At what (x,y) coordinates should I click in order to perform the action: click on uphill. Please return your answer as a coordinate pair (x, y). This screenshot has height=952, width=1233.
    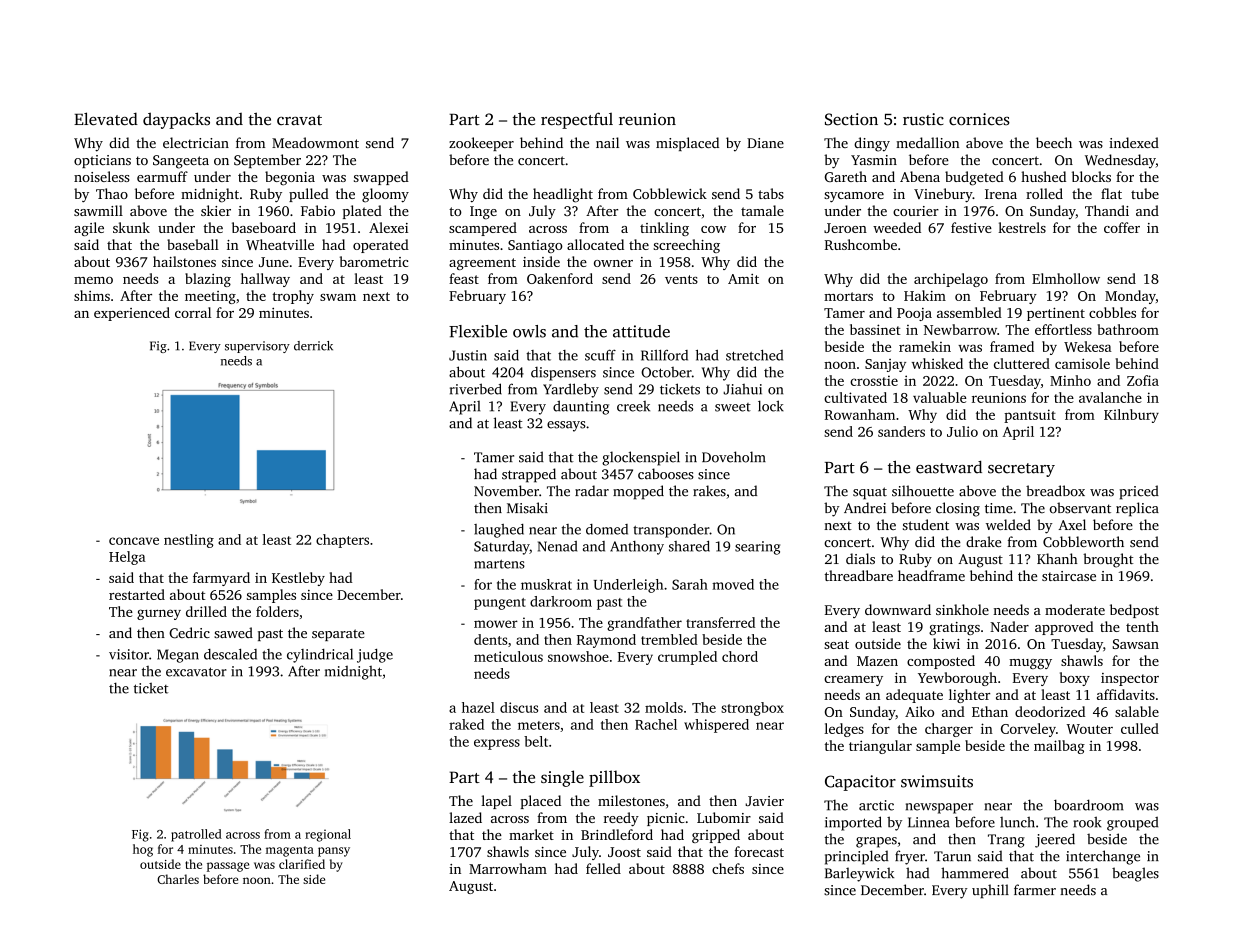
    Looking at the image, I should click on (990, 891).
